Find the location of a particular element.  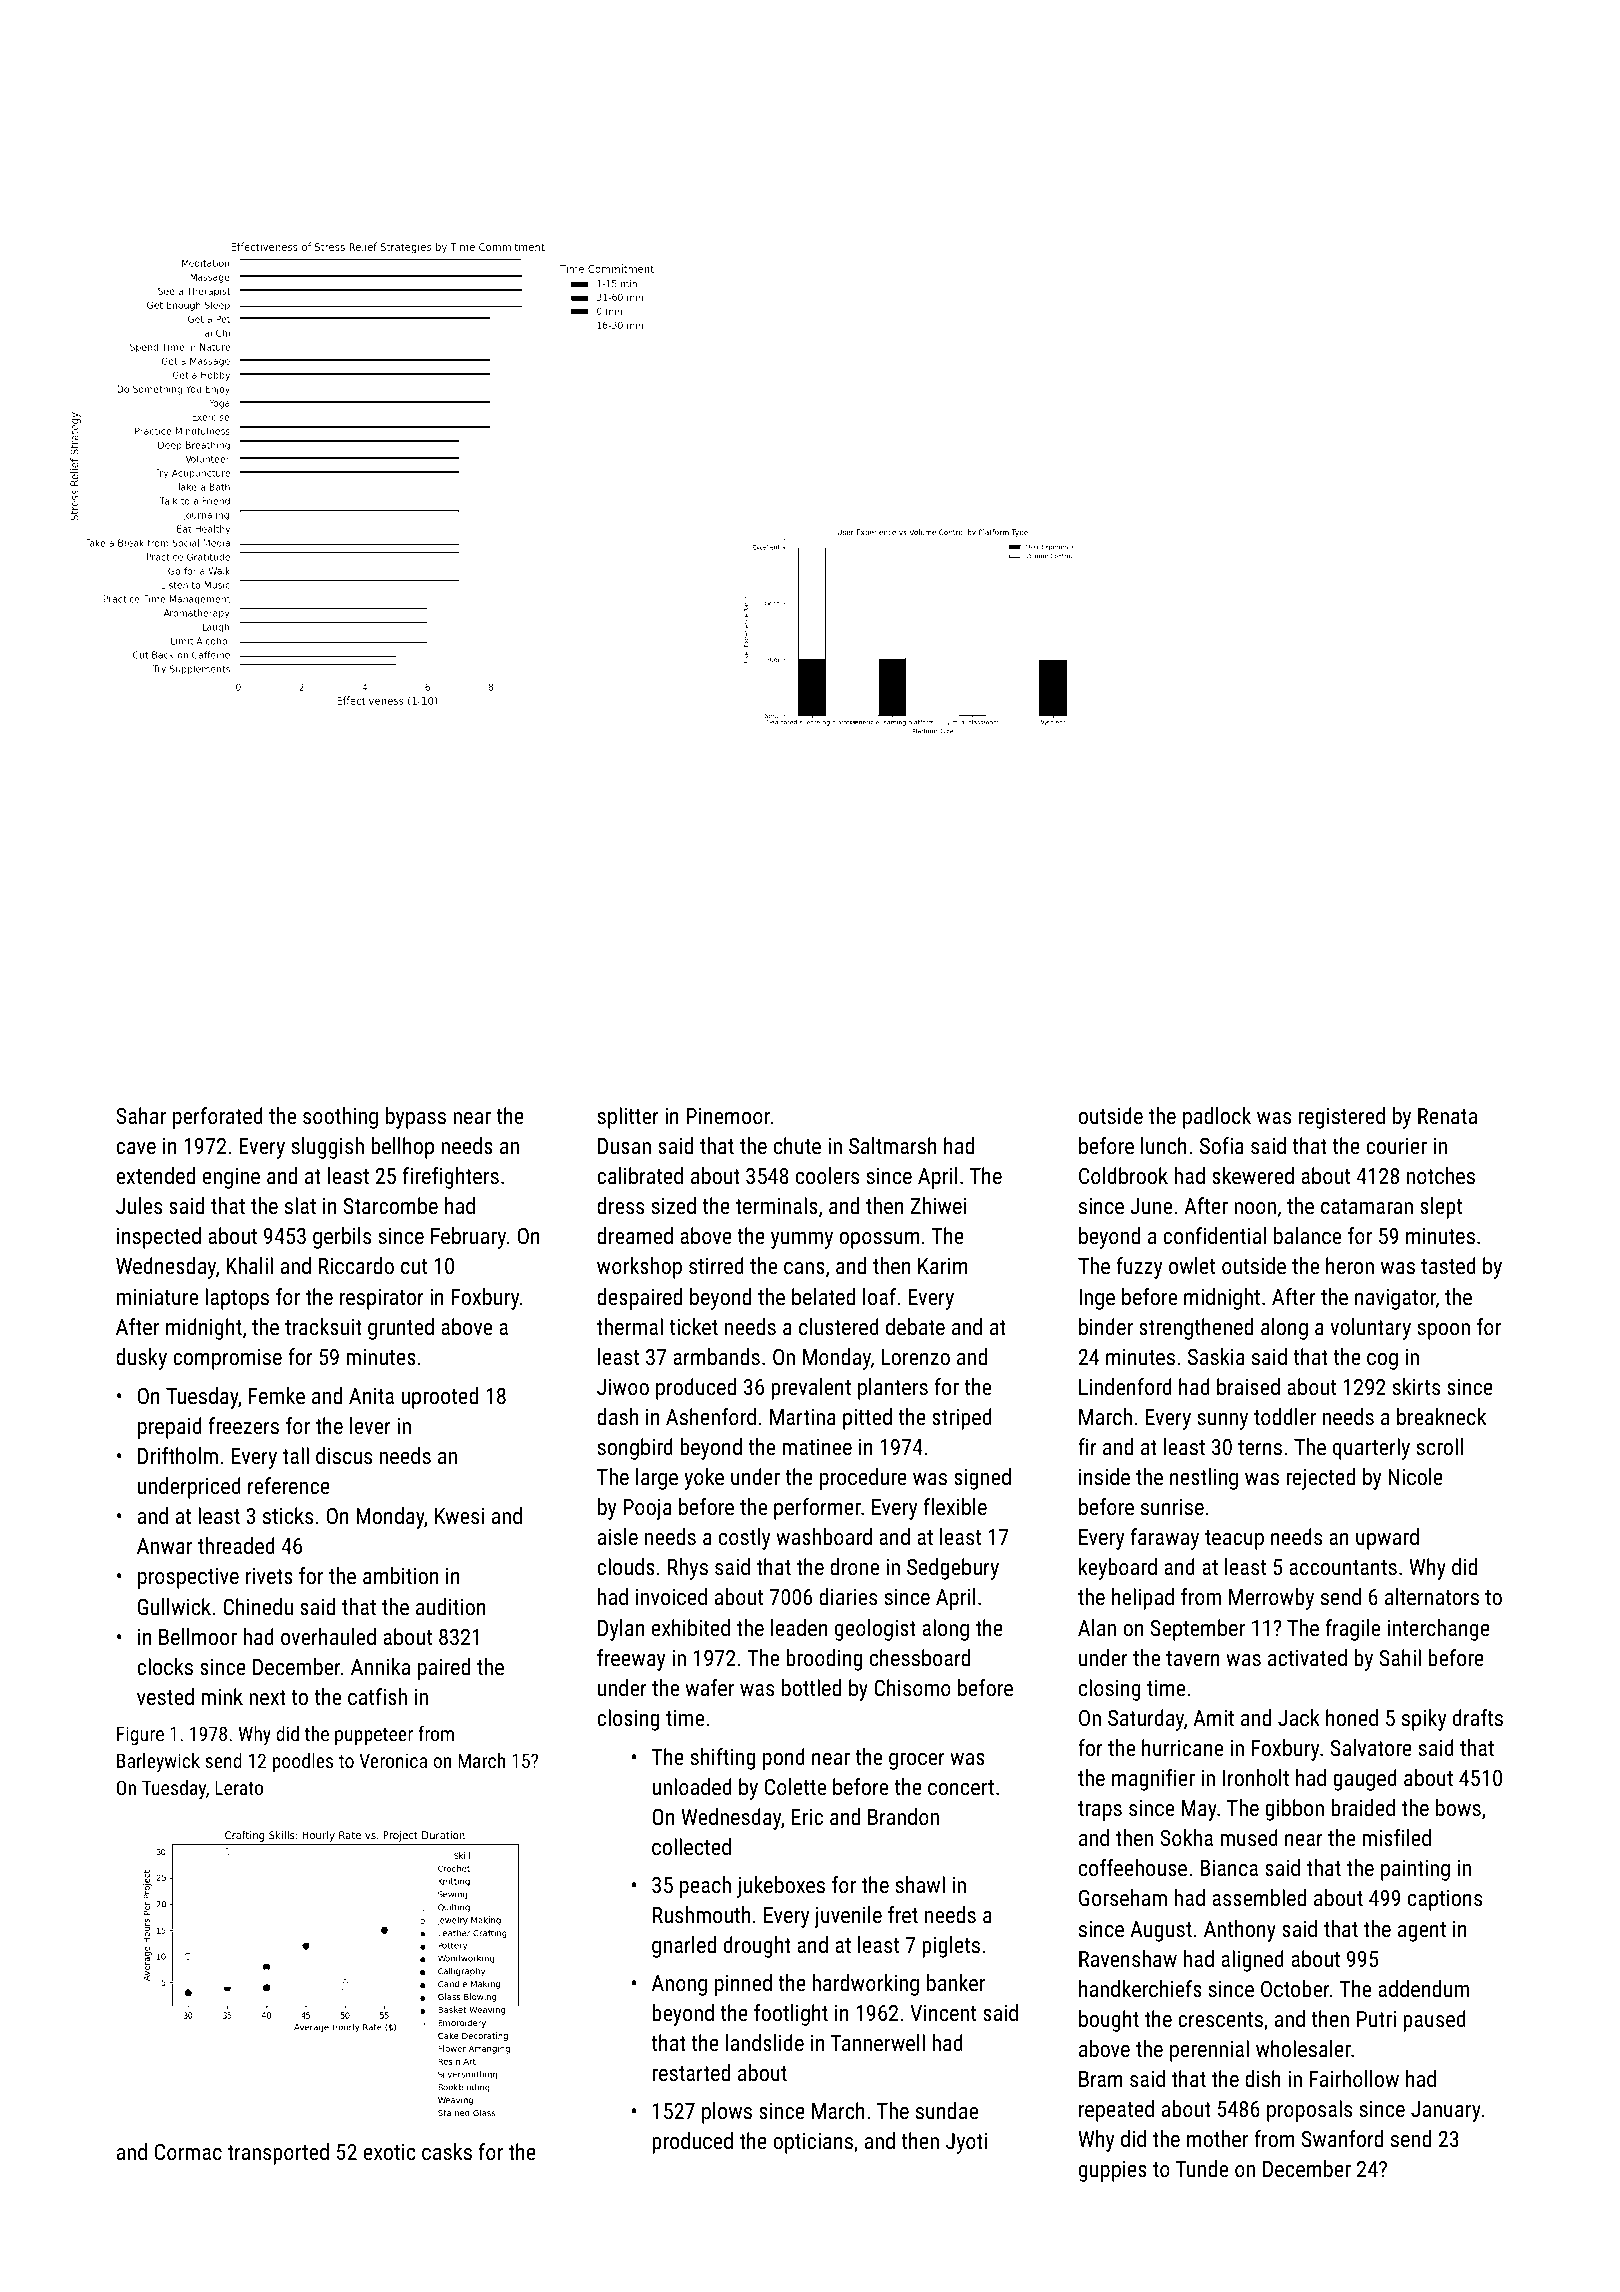

Cormac is located at coordinates (188, 2152).
